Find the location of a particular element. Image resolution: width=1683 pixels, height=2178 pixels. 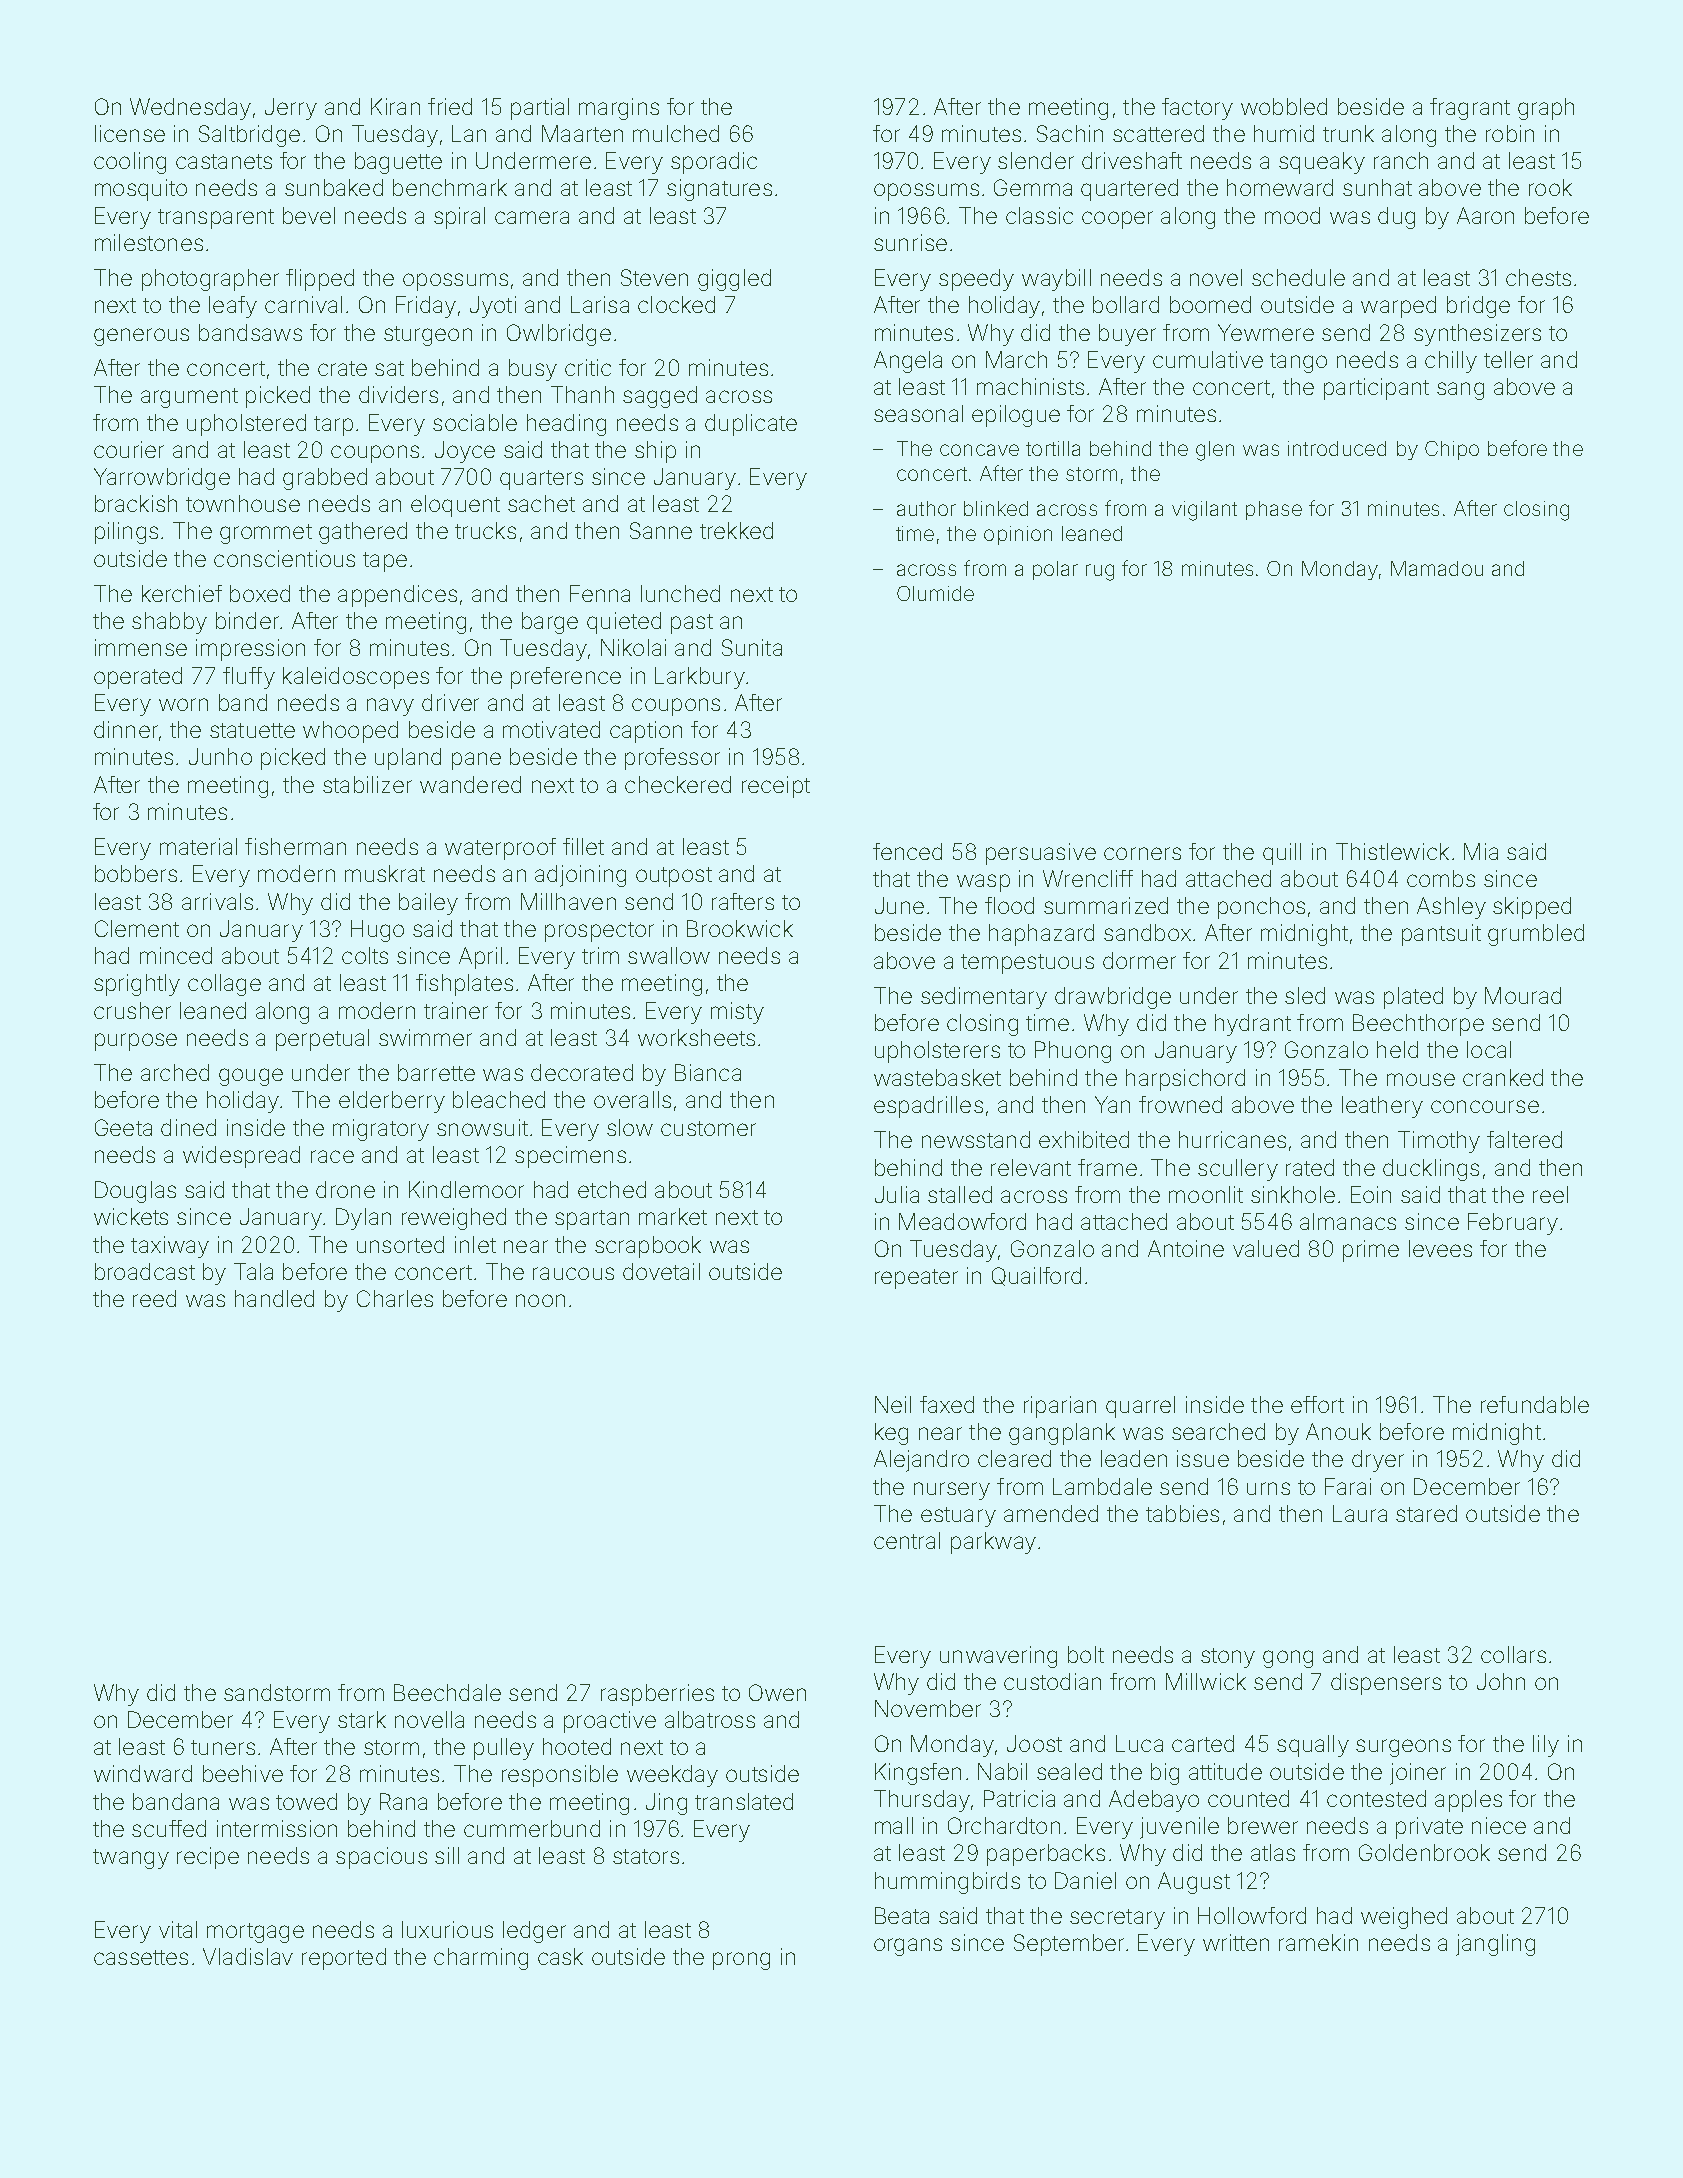

Sunita is located at coordinates (752, 647).
